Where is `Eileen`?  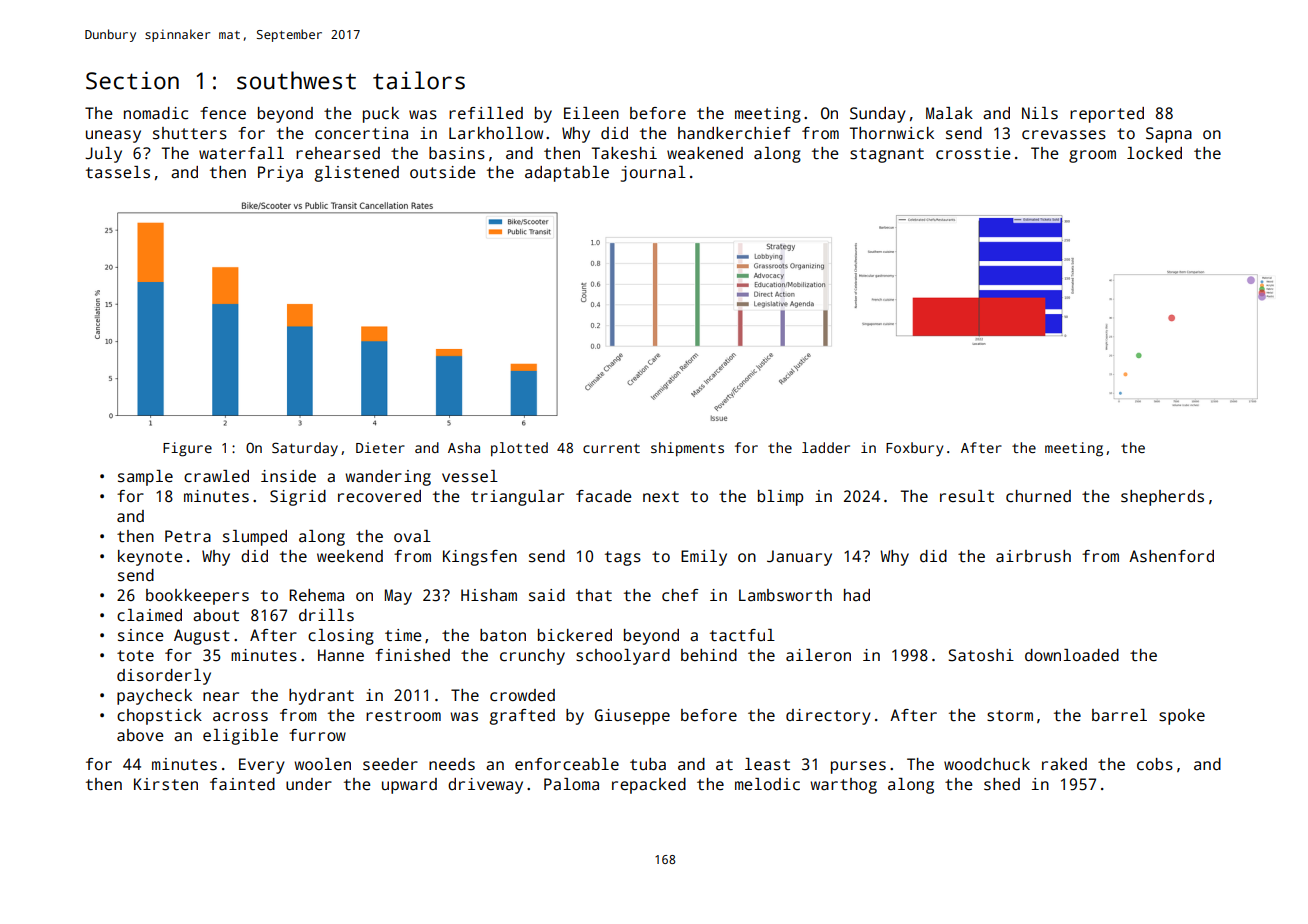 Eileen is located at coordinates (591, 113).
